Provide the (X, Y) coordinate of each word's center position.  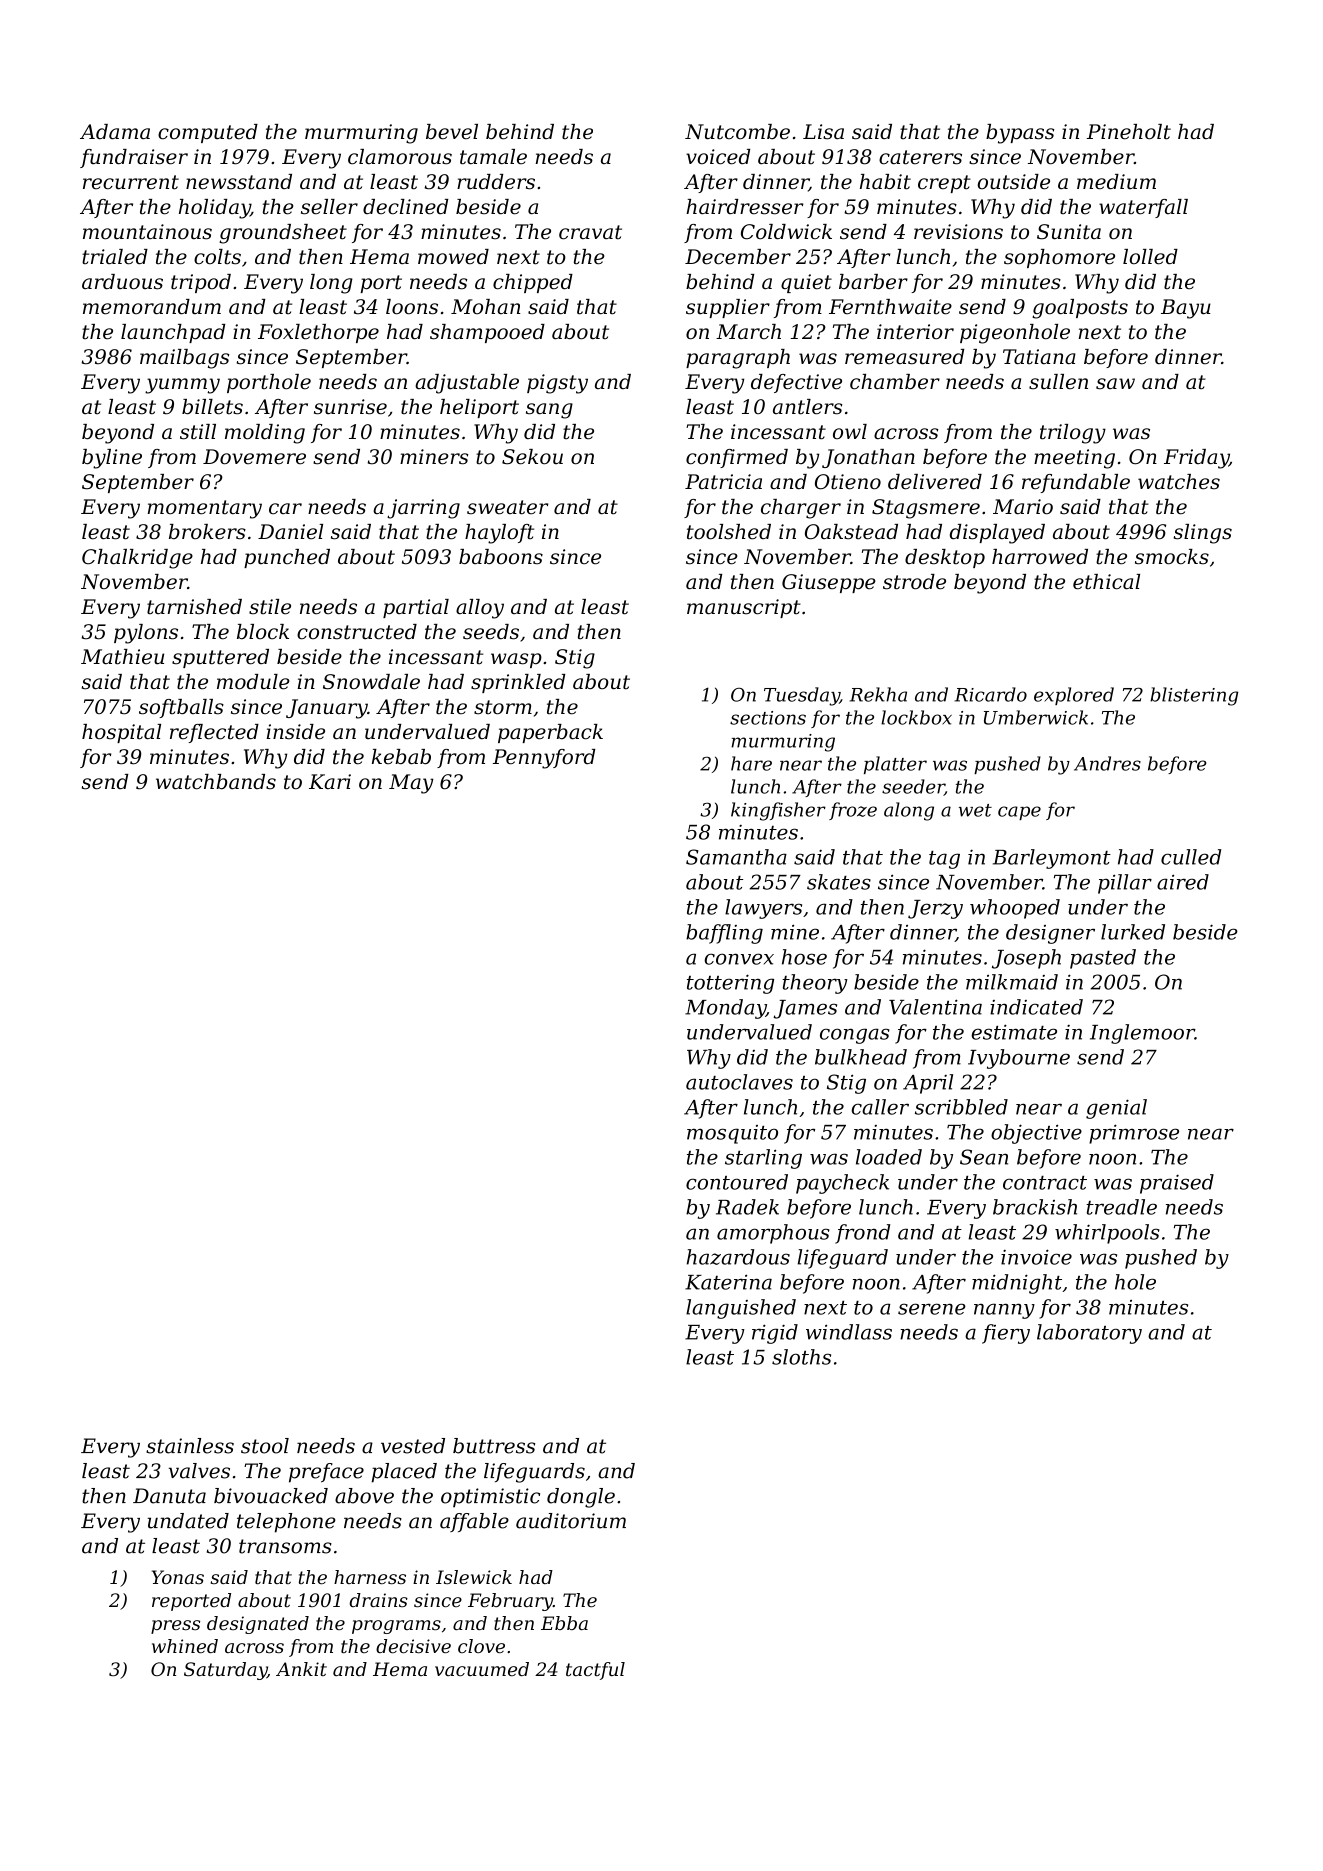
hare (751, 763)
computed (208, 133)
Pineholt (1129, 132)
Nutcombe (737, 132)
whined (185, 1646)
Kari (330, 781)
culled (1191, 857)
